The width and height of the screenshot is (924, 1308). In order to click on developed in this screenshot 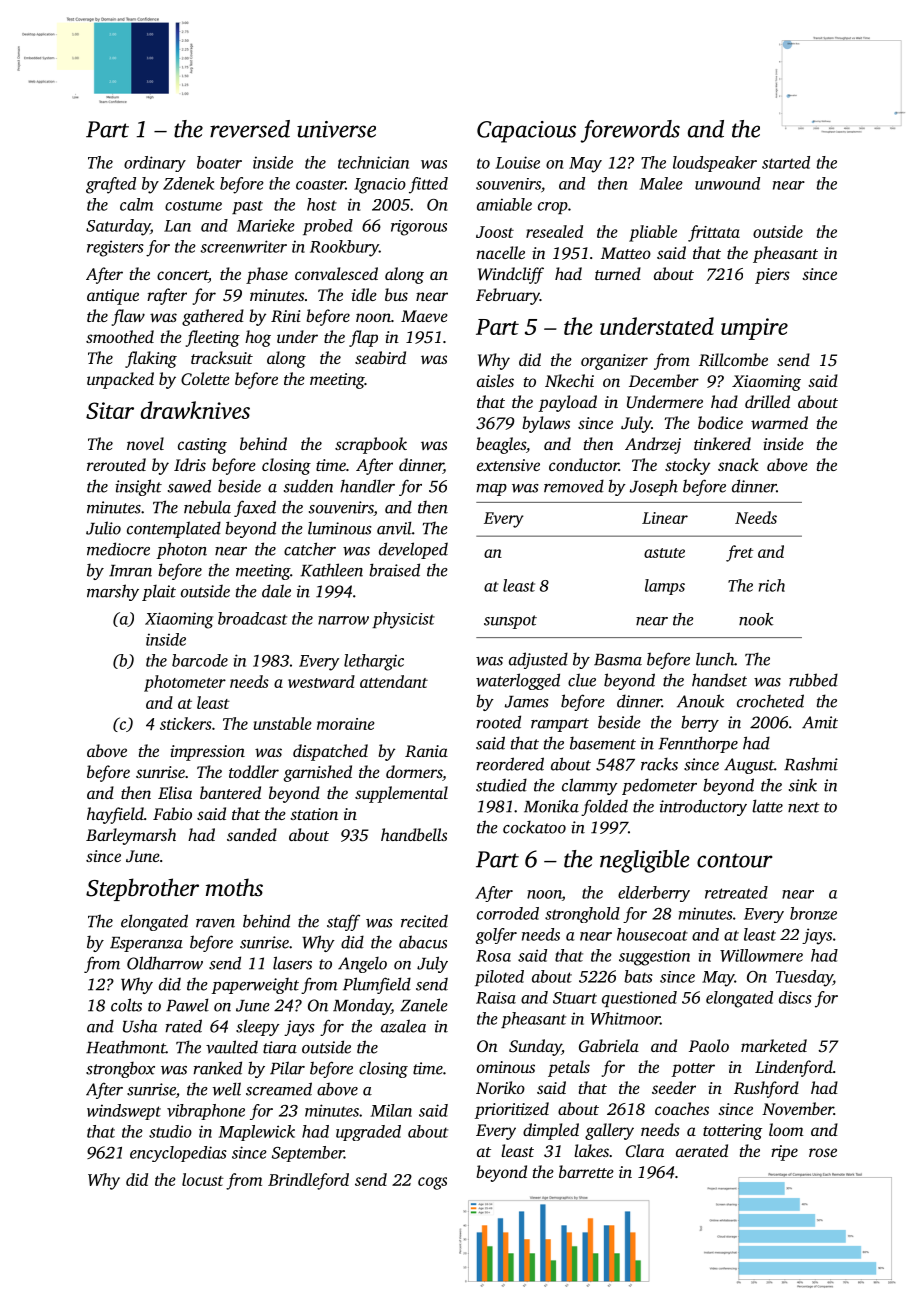, I will do `click(413, 550)`.
